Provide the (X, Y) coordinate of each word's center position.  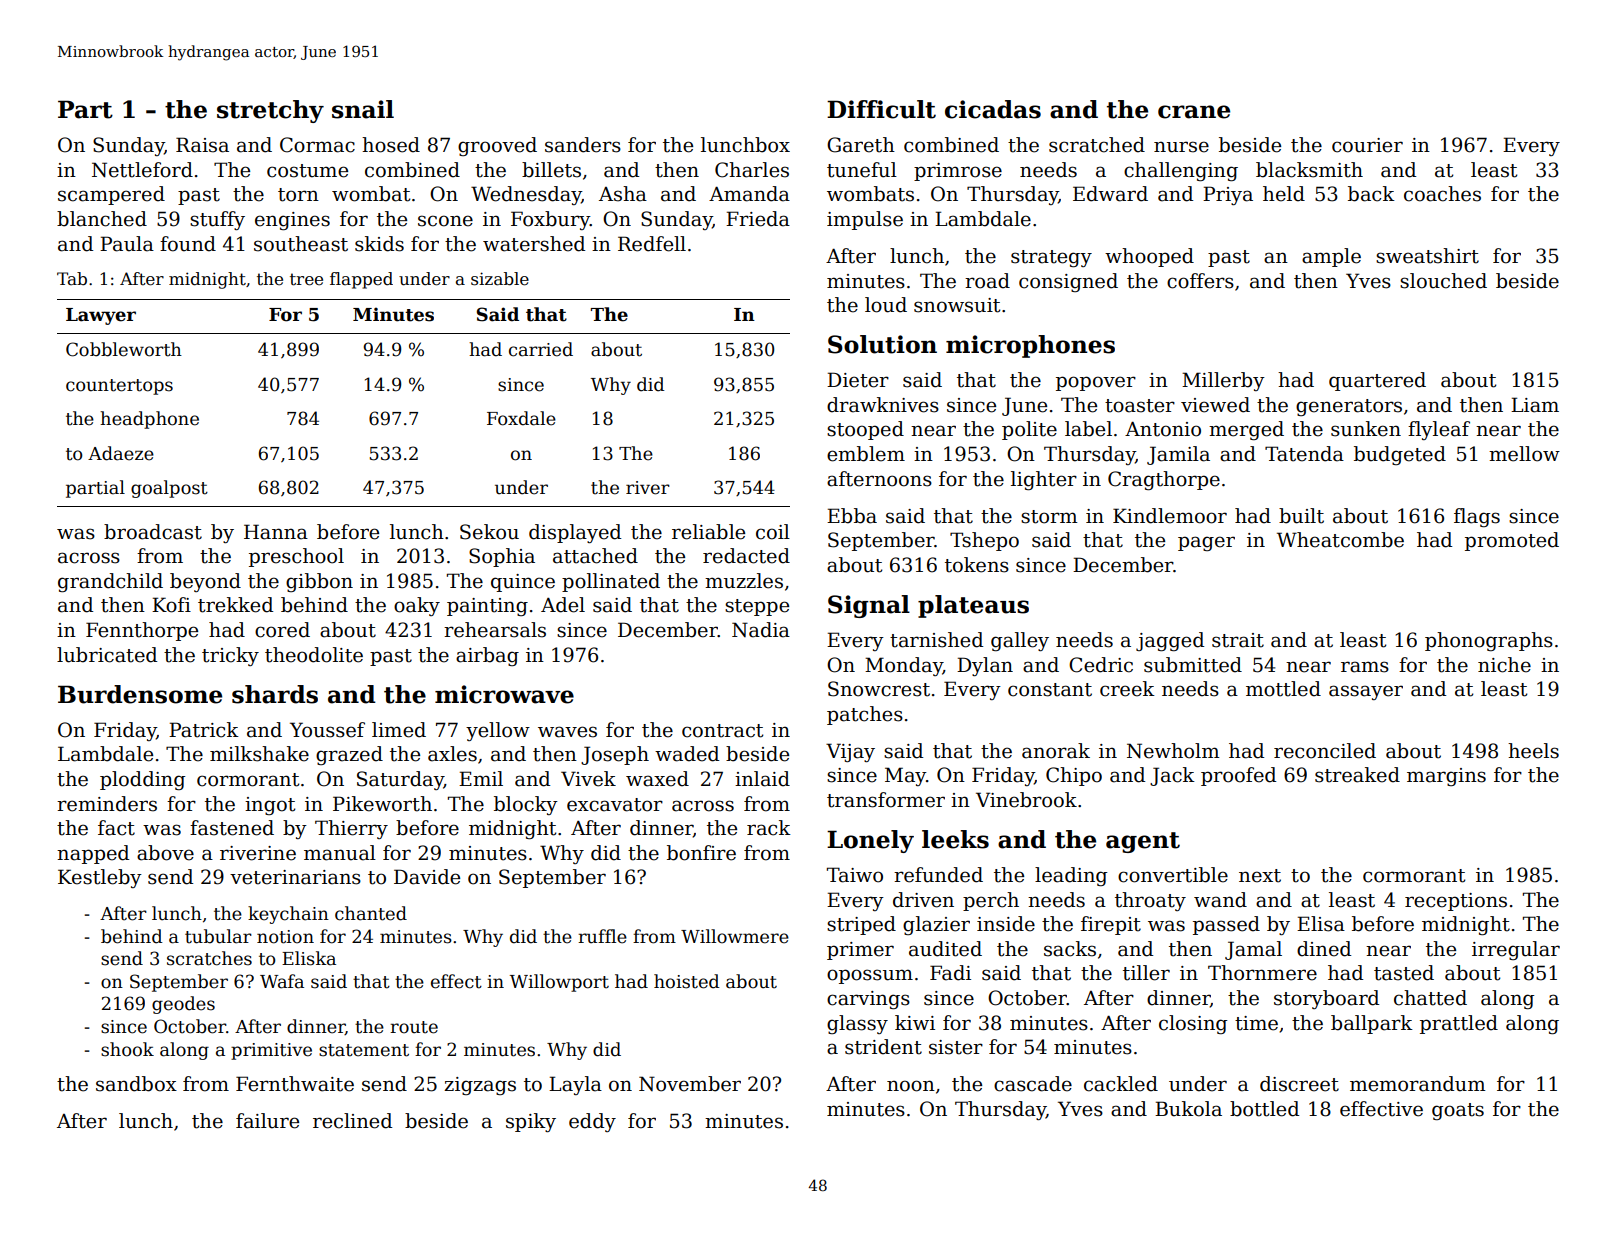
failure (267, 1121)
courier (1367, 145)
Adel (563, 605)
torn (298, 195)
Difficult (881, 109)
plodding (142, 780)
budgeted (1400, 455)
